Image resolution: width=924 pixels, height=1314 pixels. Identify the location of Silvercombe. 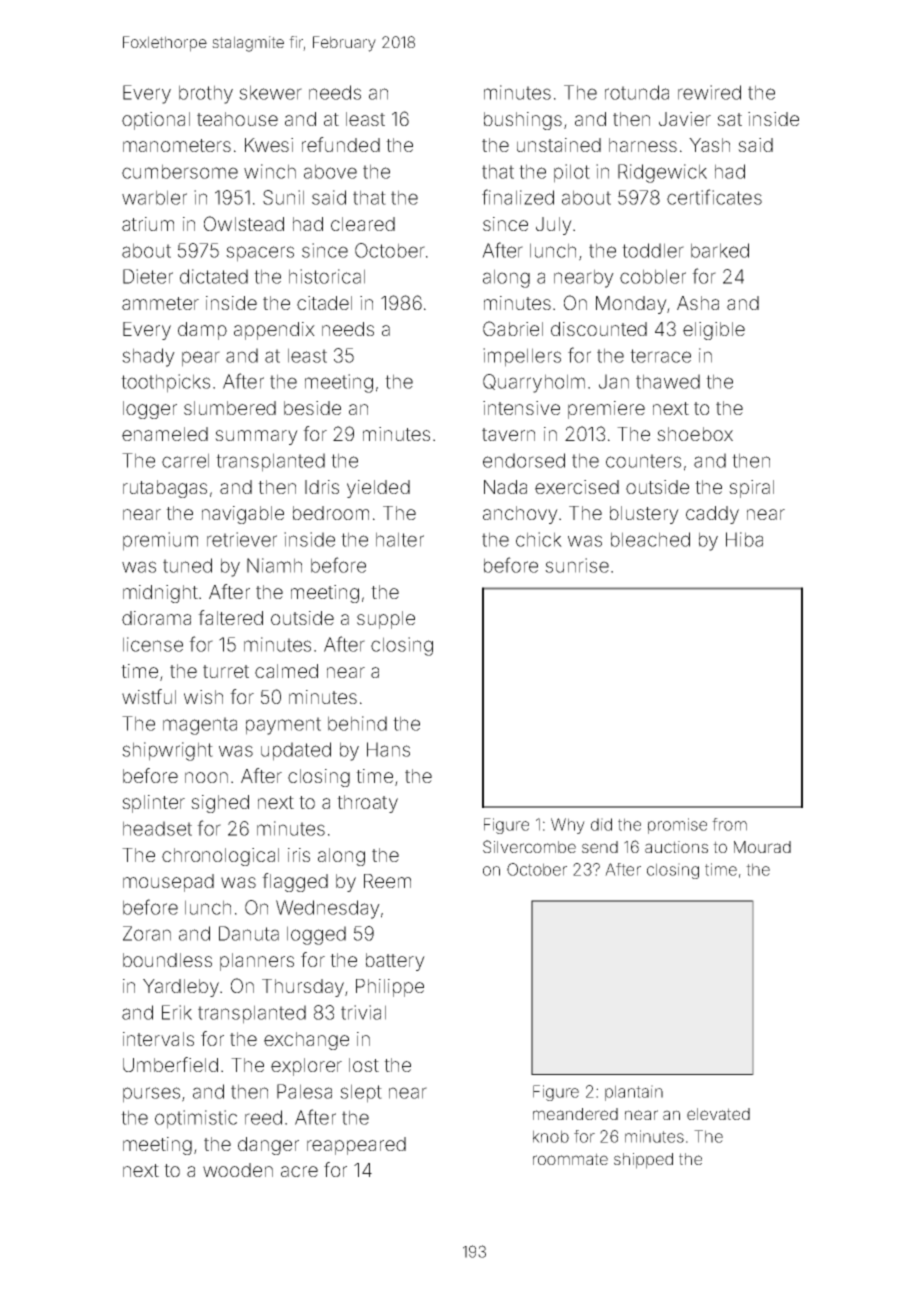
(529, 846).
